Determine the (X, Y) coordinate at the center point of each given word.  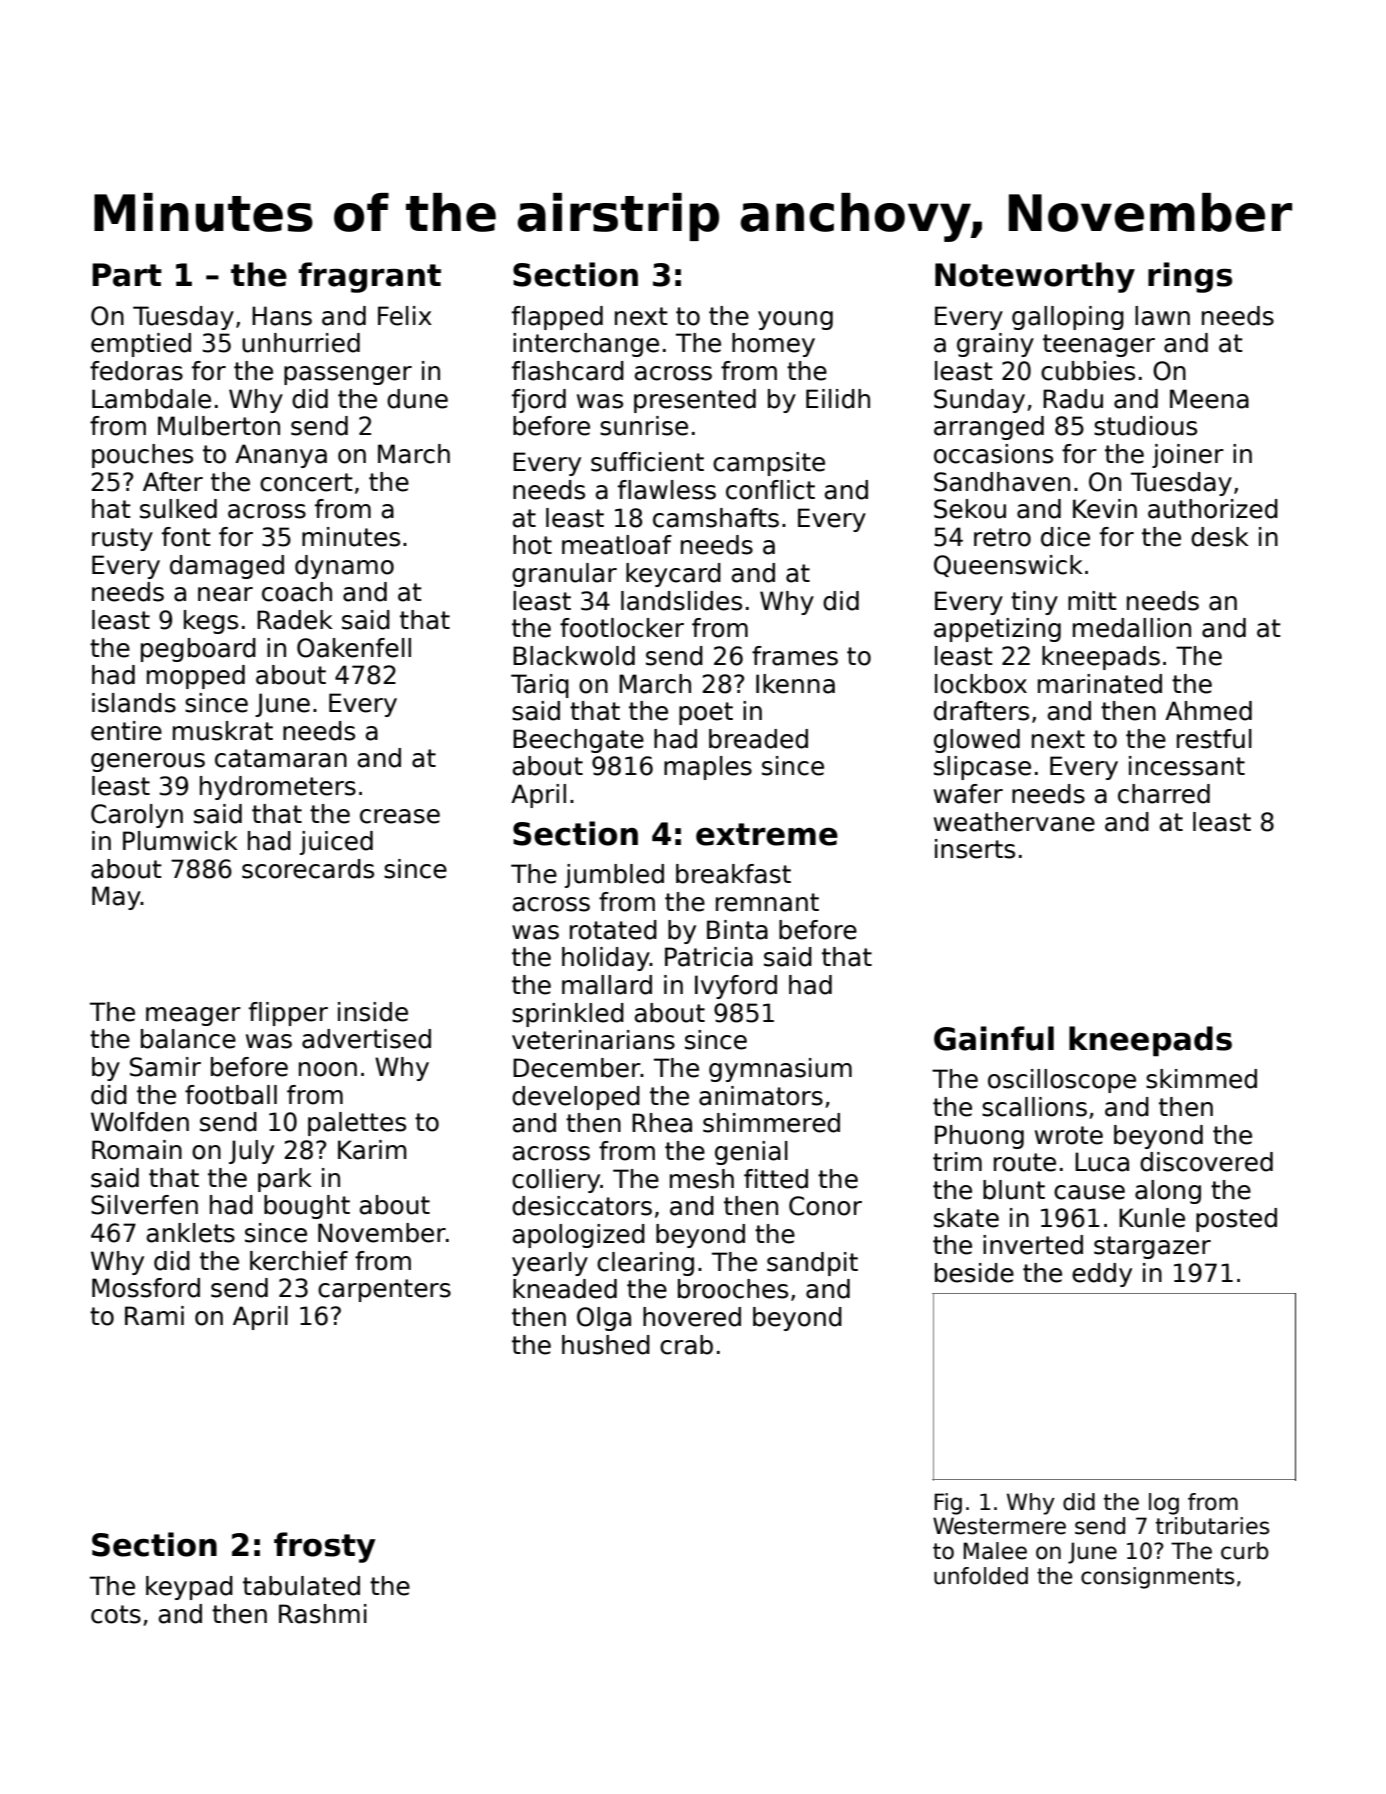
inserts (975, 849)
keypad (189, 1588)
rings (1190, 277)
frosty (325, 1547)
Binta (737, 930)
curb (1245, 1551)
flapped (557, 318)
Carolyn (137, 816)
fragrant (370, 277)
